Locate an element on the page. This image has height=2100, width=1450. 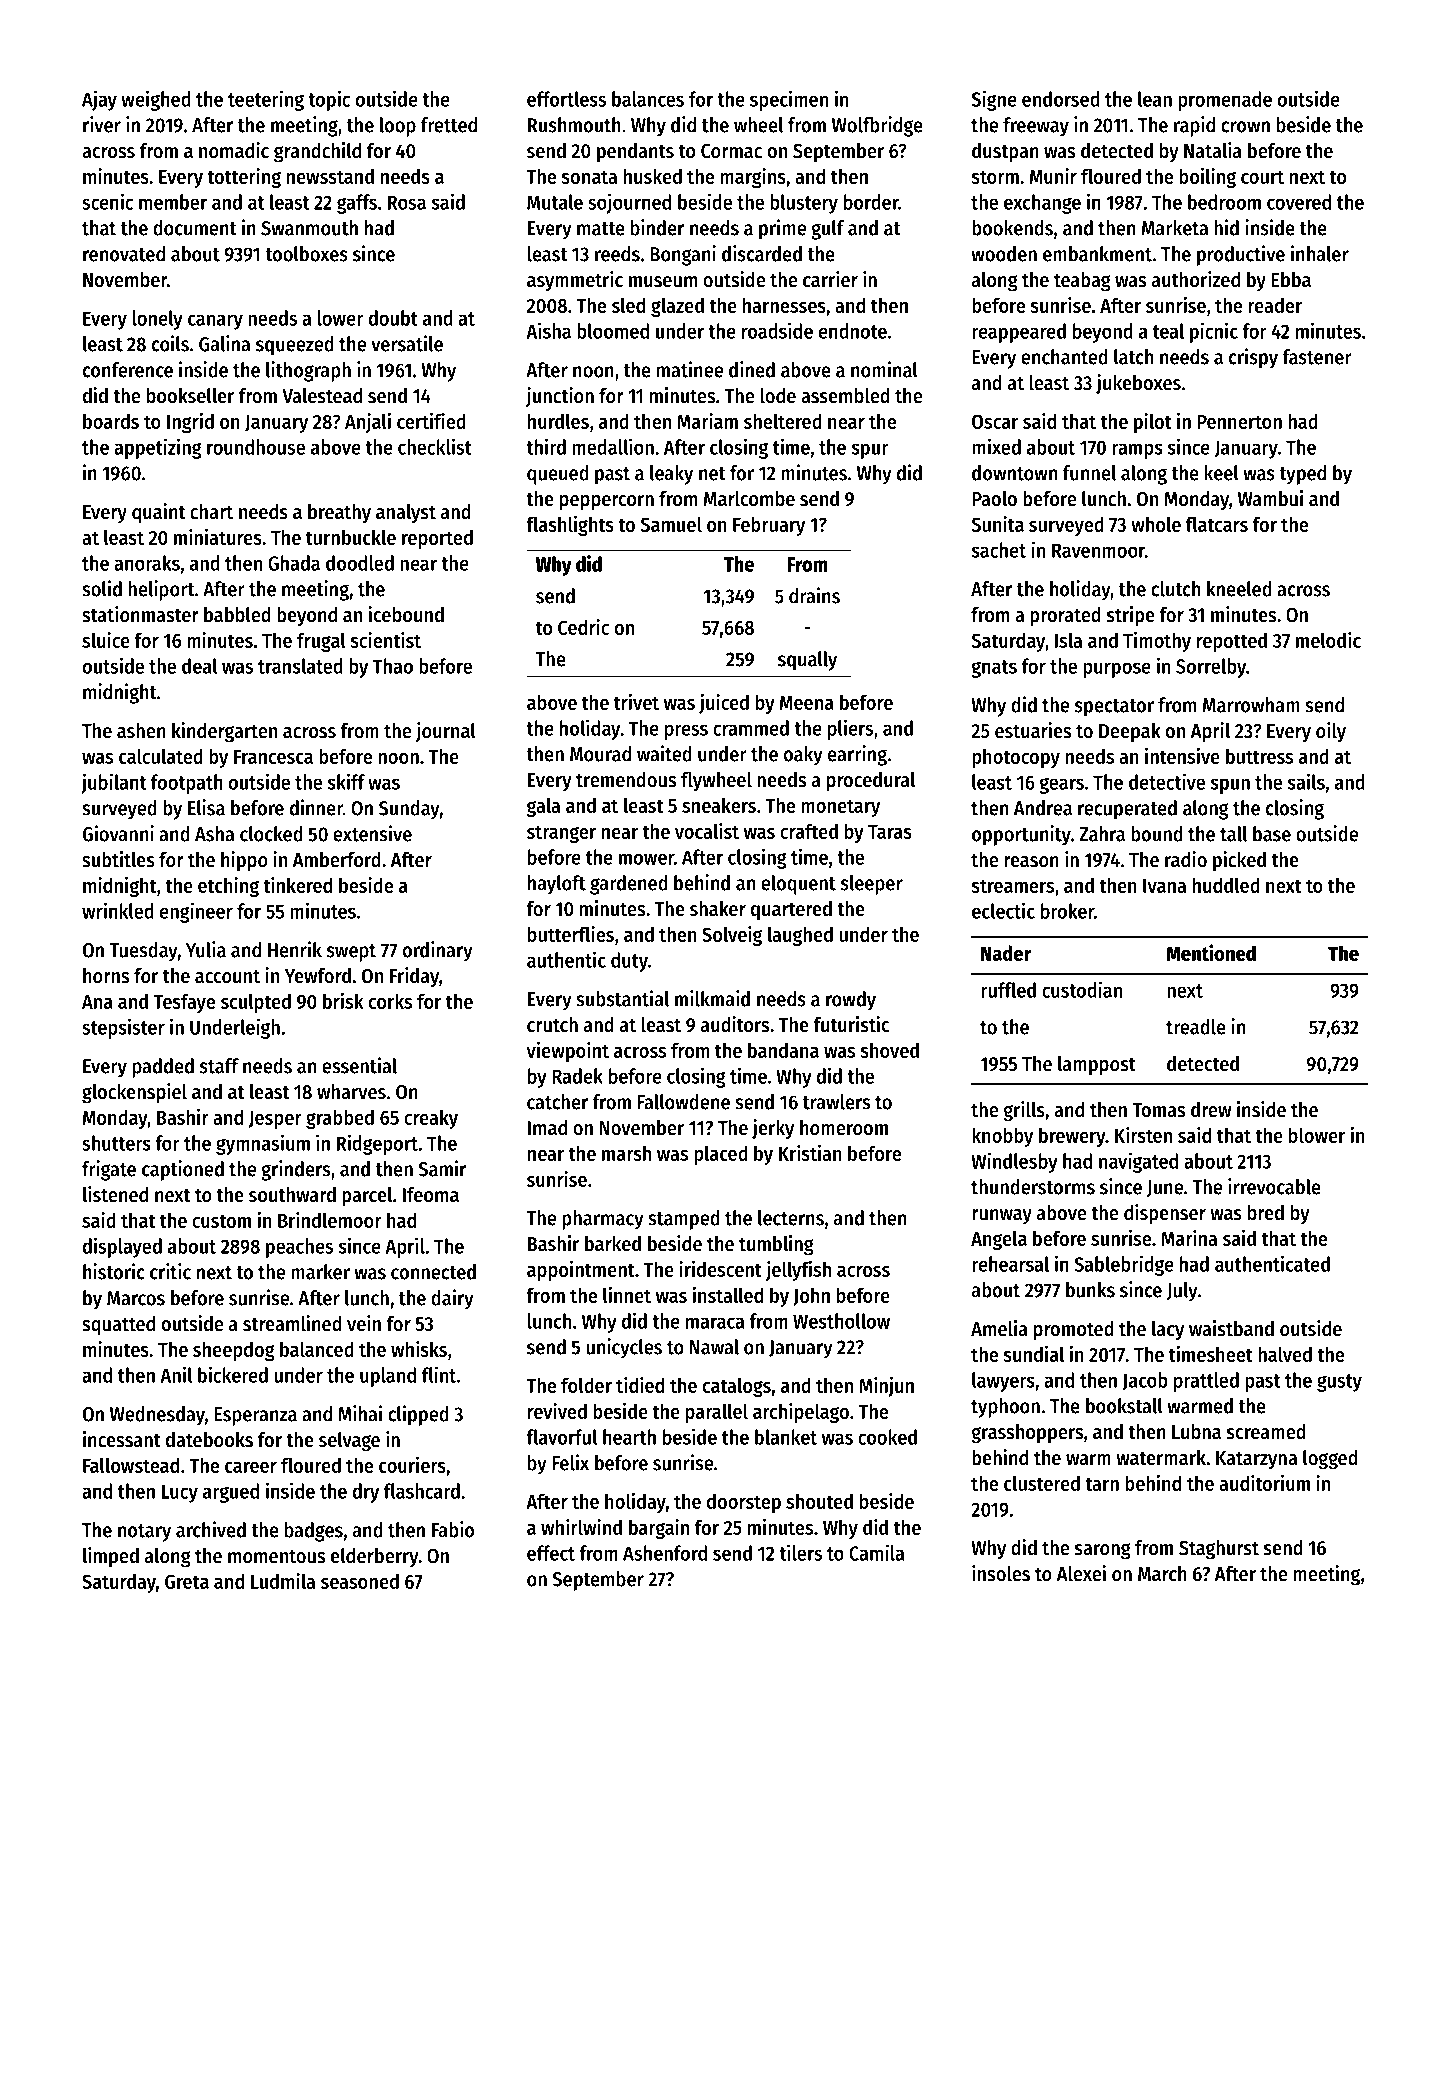
horns is located at coordinates (106, 976).
